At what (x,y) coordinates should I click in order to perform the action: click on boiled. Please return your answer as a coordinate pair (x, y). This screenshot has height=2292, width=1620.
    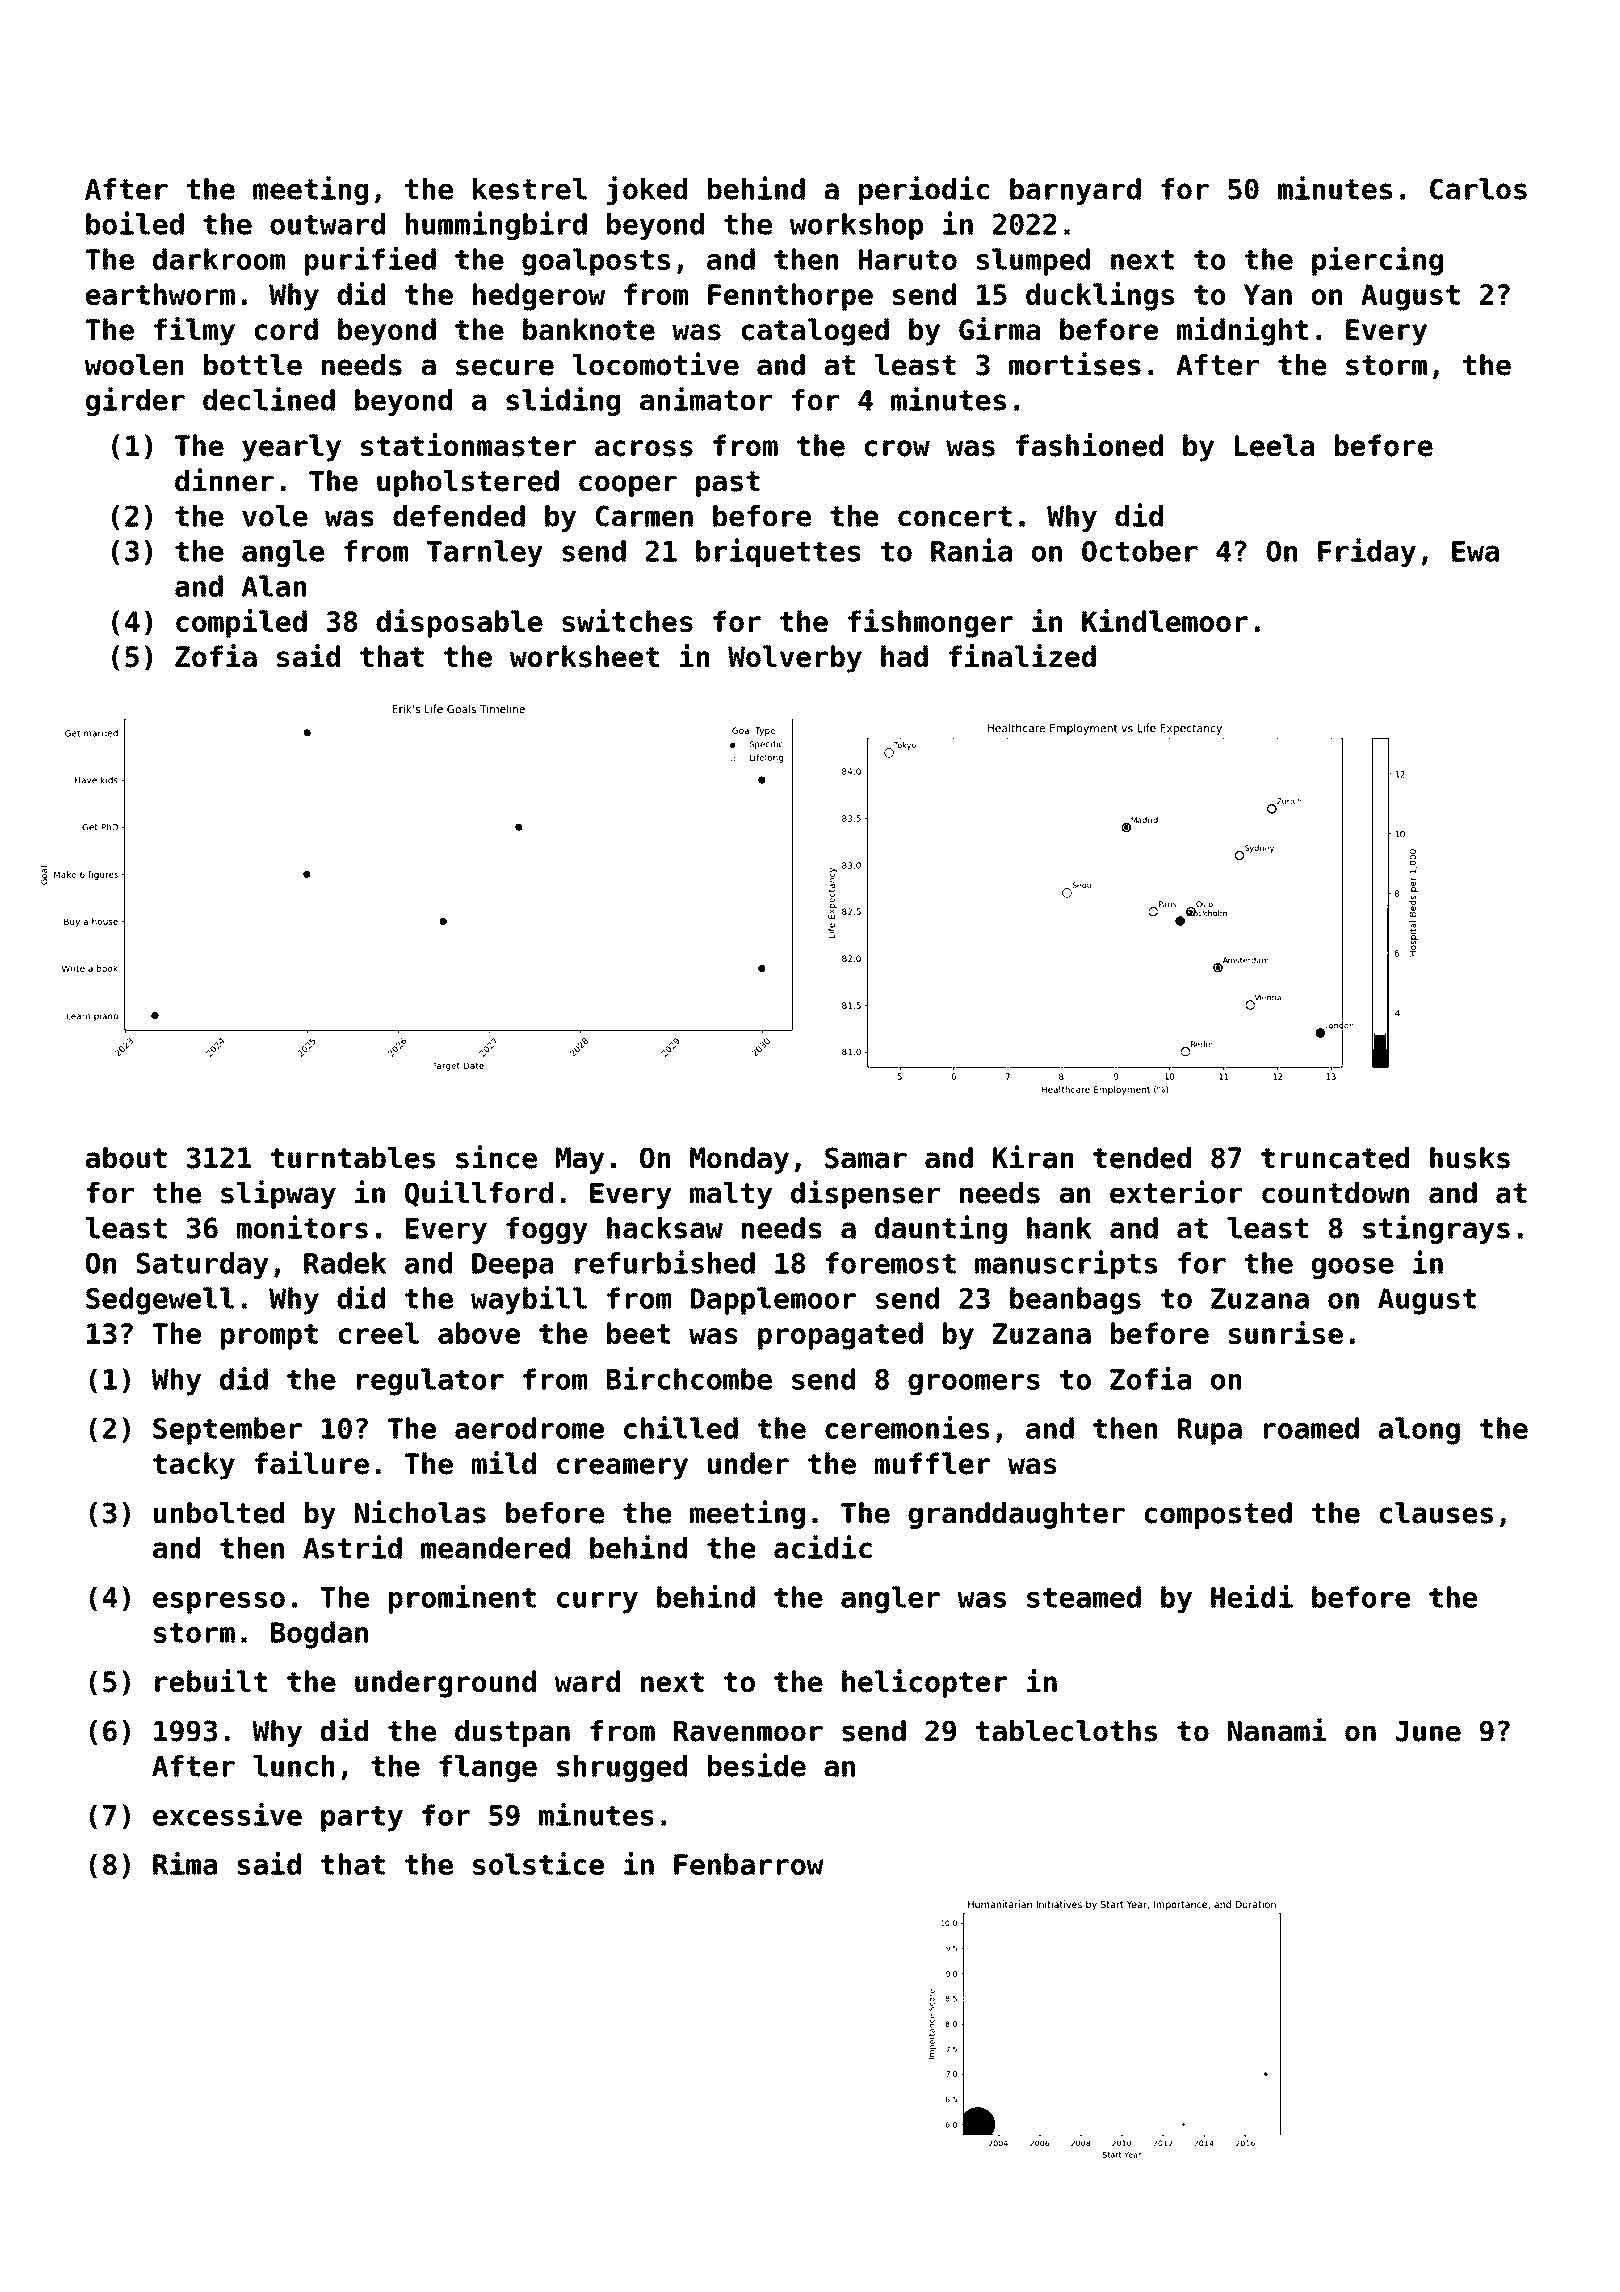
    Looking at the image, I should click on (135, 223).
